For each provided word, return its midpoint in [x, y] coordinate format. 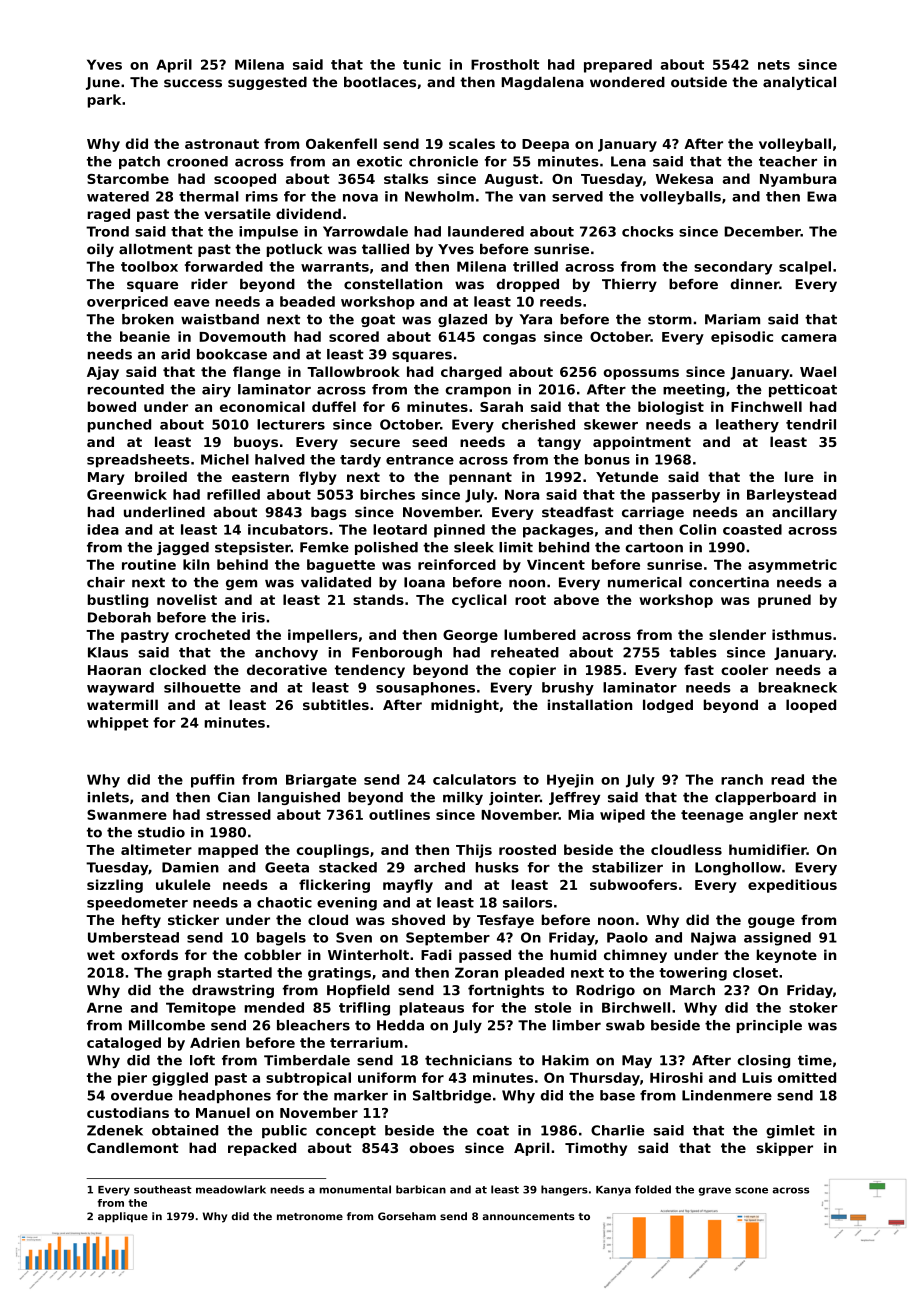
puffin [212, 781]
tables [693, 652]
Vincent [556, 564]
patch [139, 162]
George [470, 636]
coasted [752, 529]
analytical [799, 83]
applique [123, 1217]
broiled [161, 476]
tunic [422, 64]
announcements [528, 1217]
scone [751, 1190]
